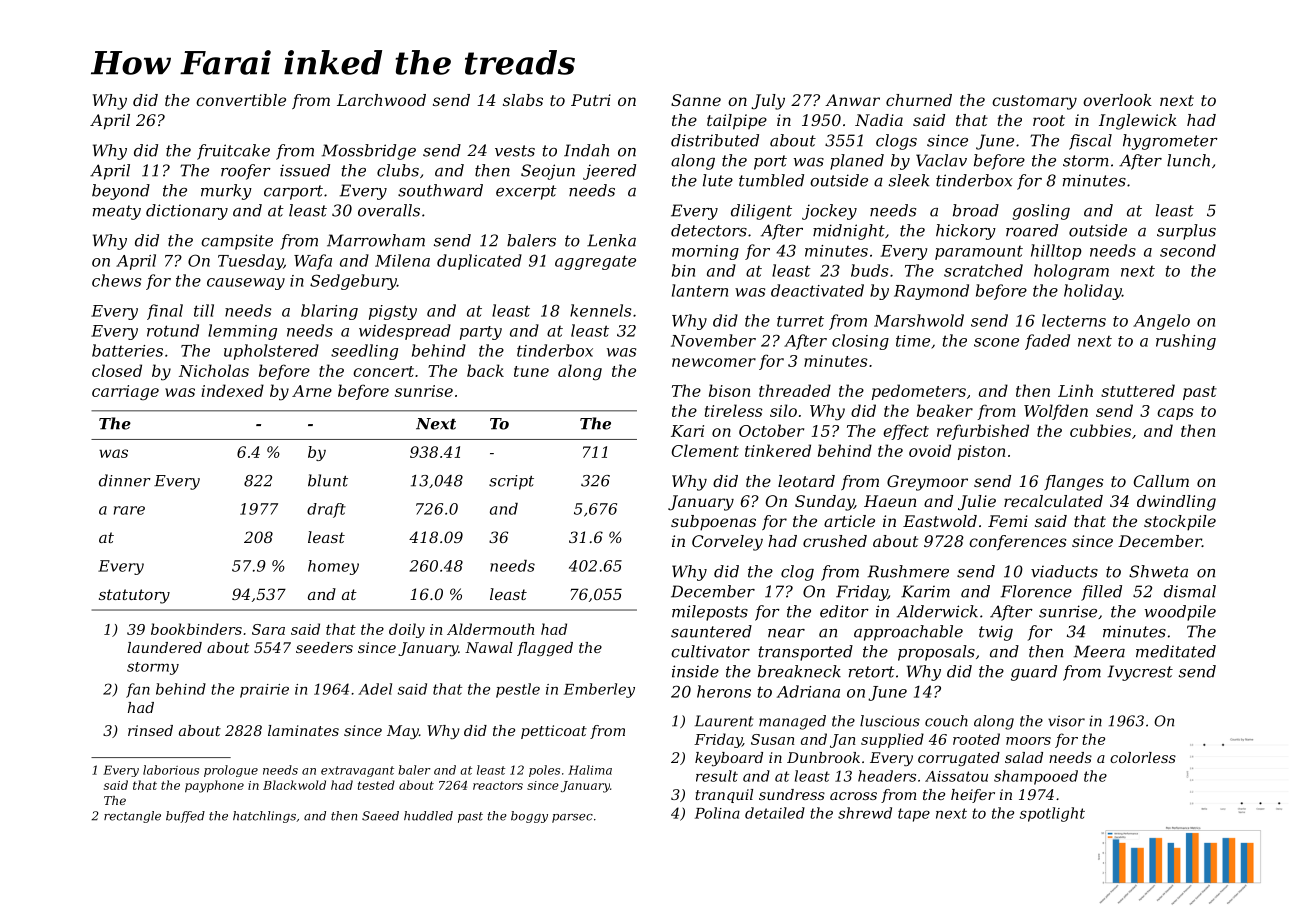 The width and height of the page is (1308, 924). What do you see at coordinates (1188, 160) in the page?
I see `lunch` at bounding box center [1188, 160].
